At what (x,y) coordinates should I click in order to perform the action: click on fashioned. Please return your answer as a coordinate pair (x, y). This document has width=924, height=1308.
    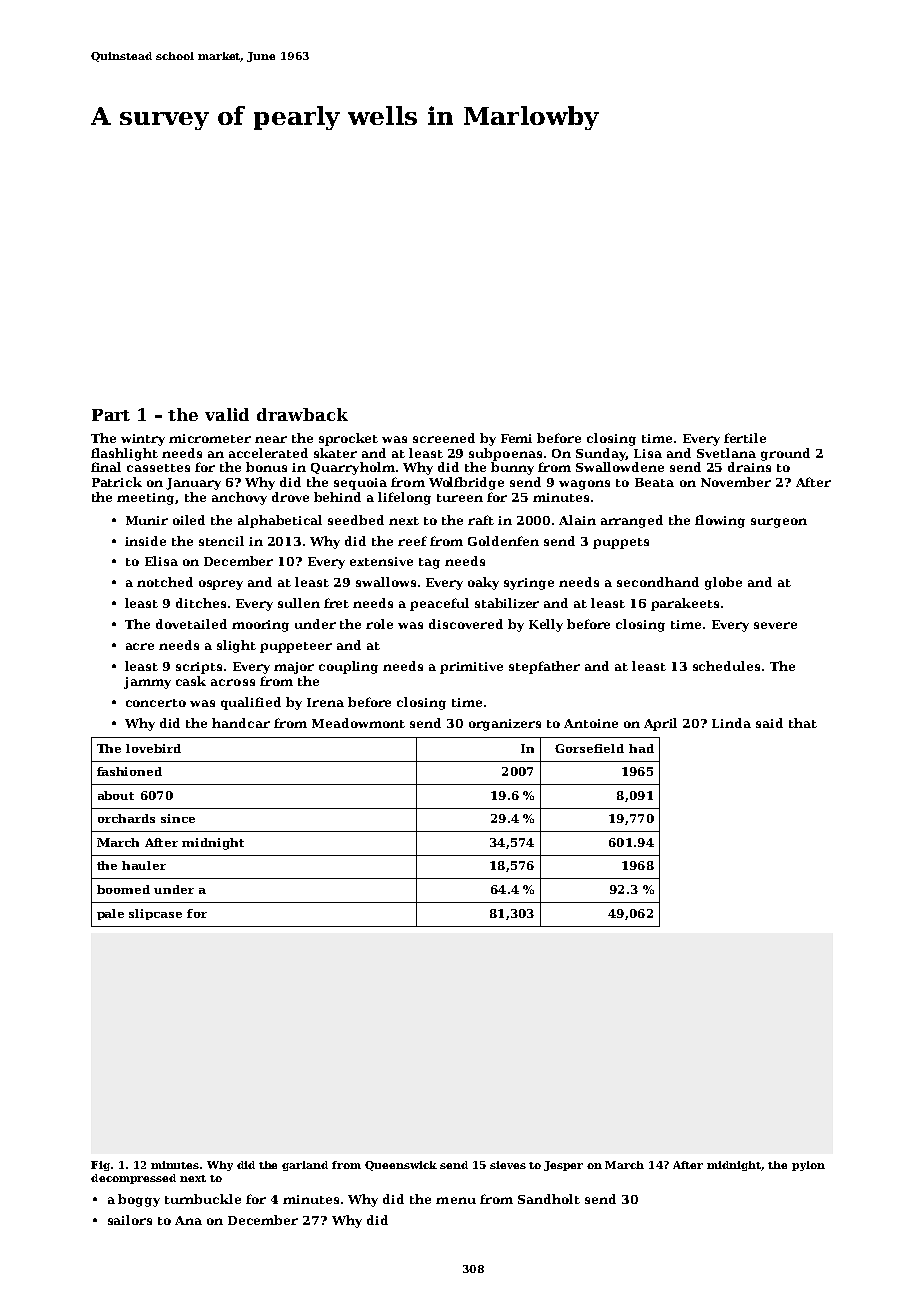
    Looking at the image, I should click on (129, 771).
